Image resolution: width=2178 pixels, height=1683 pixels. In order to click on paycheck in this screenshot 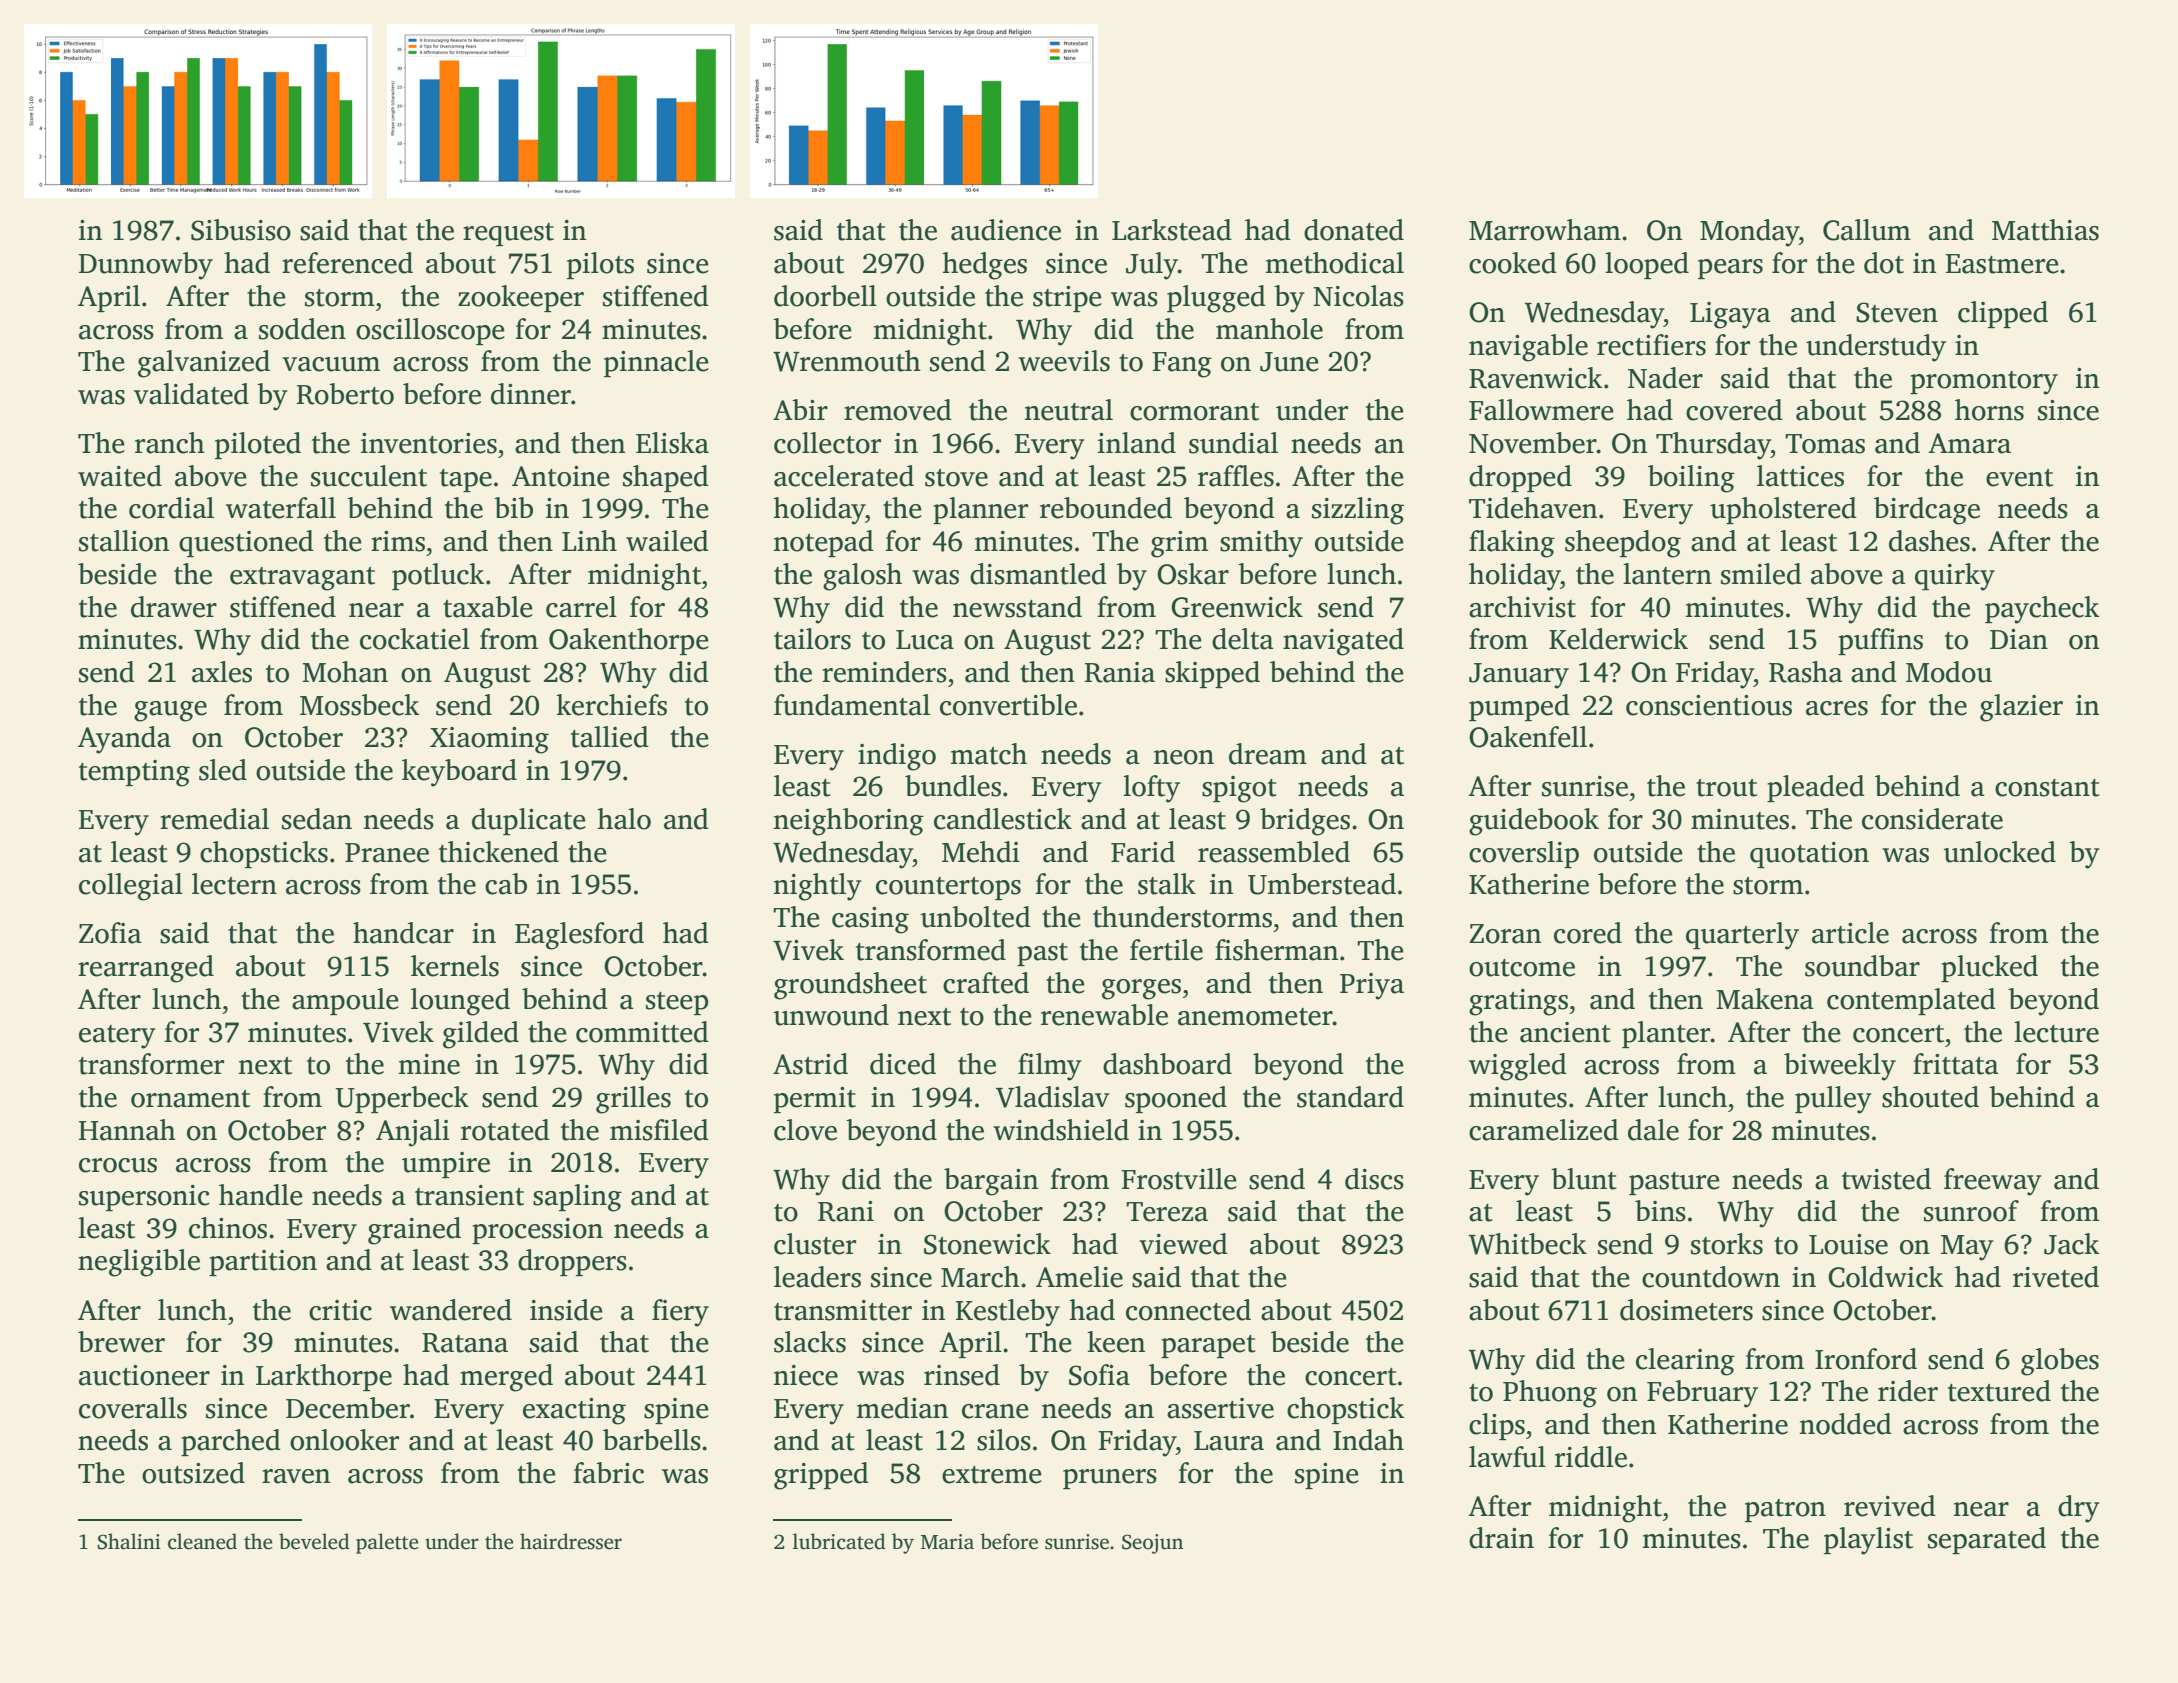, I will do `click(2042, 610)`.
